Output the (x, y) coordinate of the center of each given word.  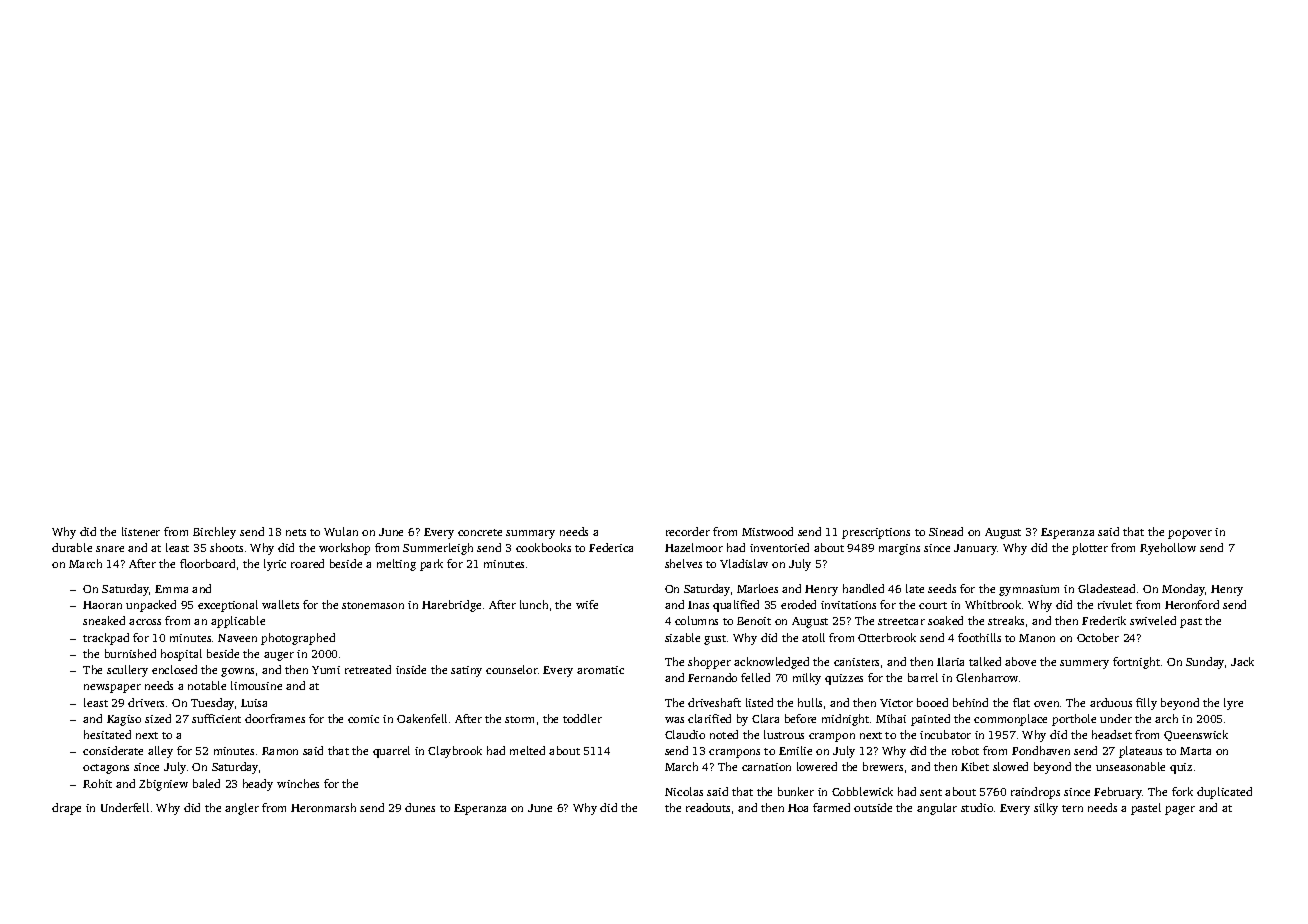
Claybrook (455, 752)
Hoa (798, 808)
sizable (682, 637)
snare (110, 549)
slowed (1010, 766)
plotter (1090, 549)
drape (66, 809)
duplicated (1224, 793)
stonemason (373, 605)
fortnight (1136, 663)
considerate (113, 750)
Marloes (757, 588)
